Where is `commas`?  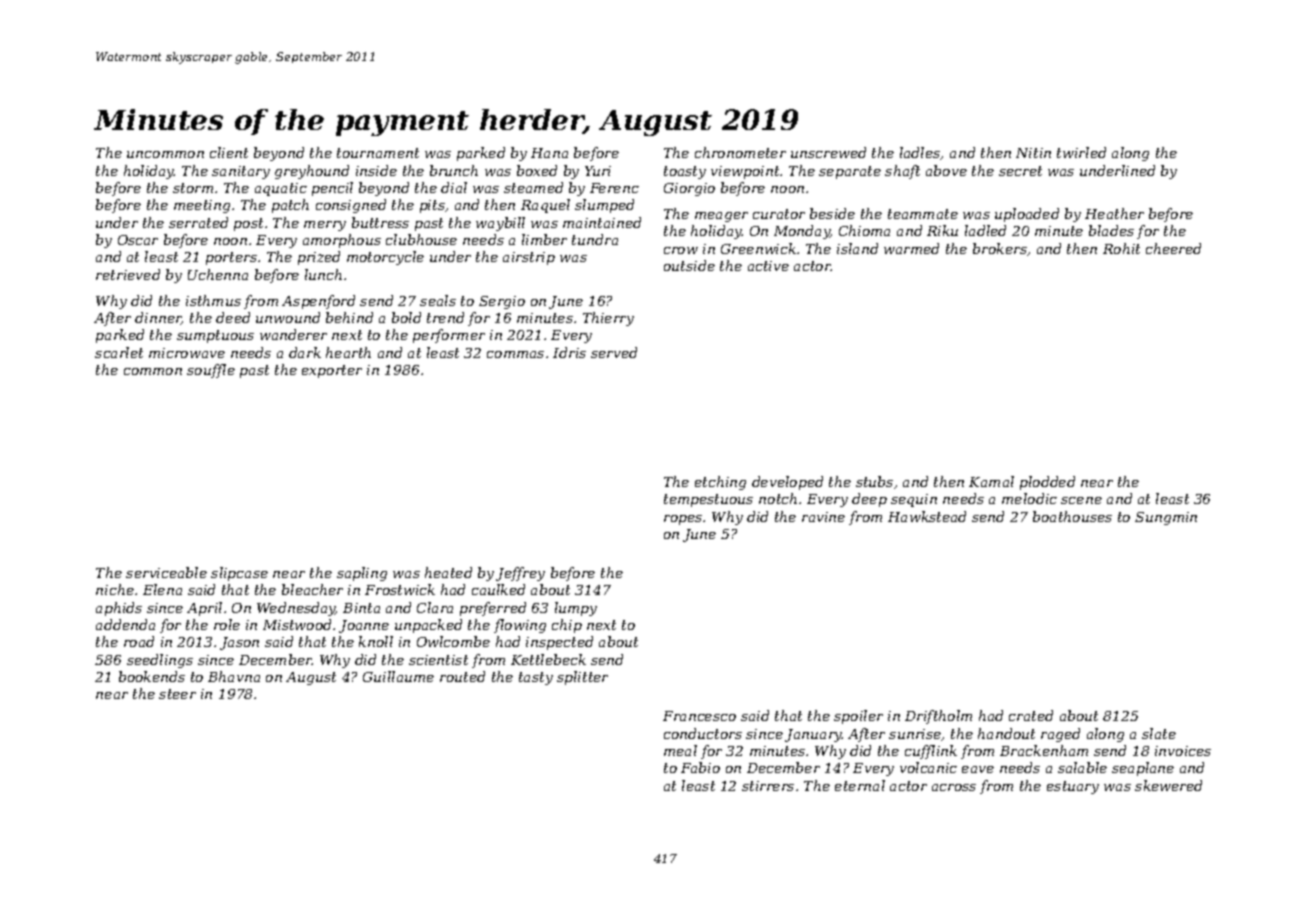 commas is located at coordinates (515, 354).
